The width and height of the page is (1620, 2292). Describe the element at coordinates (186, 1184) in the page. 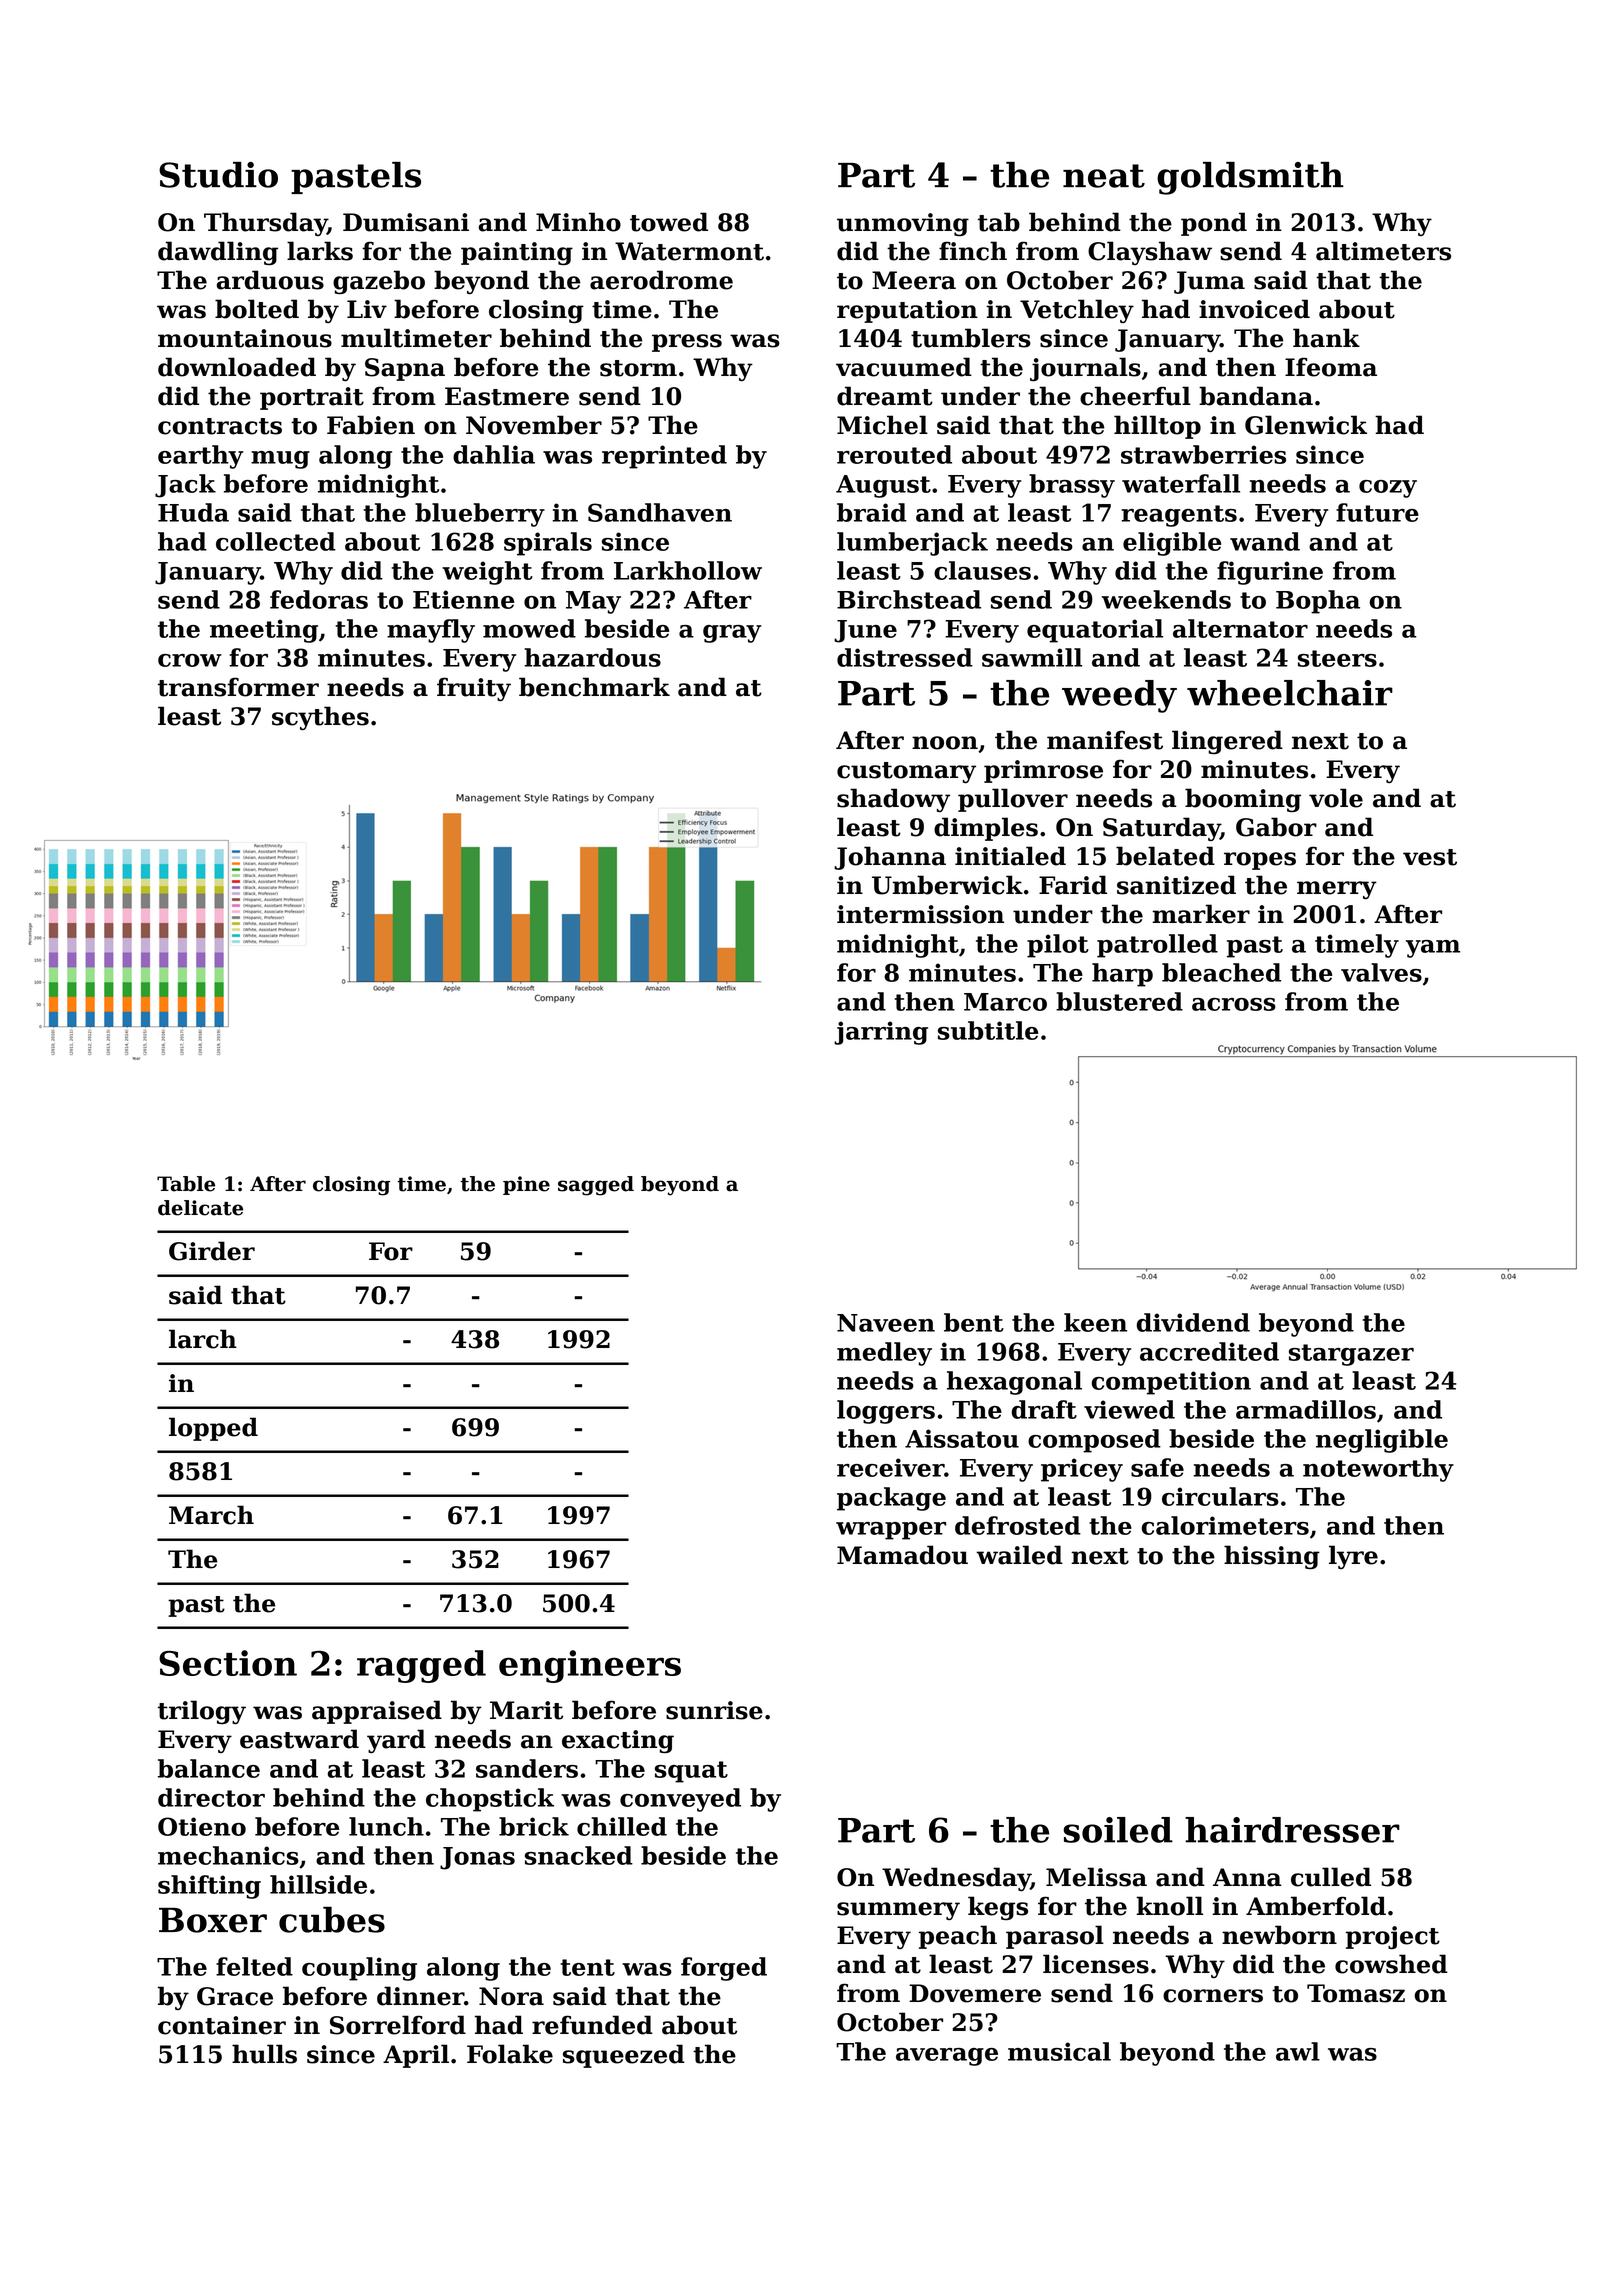

I see `Table` at that location.
